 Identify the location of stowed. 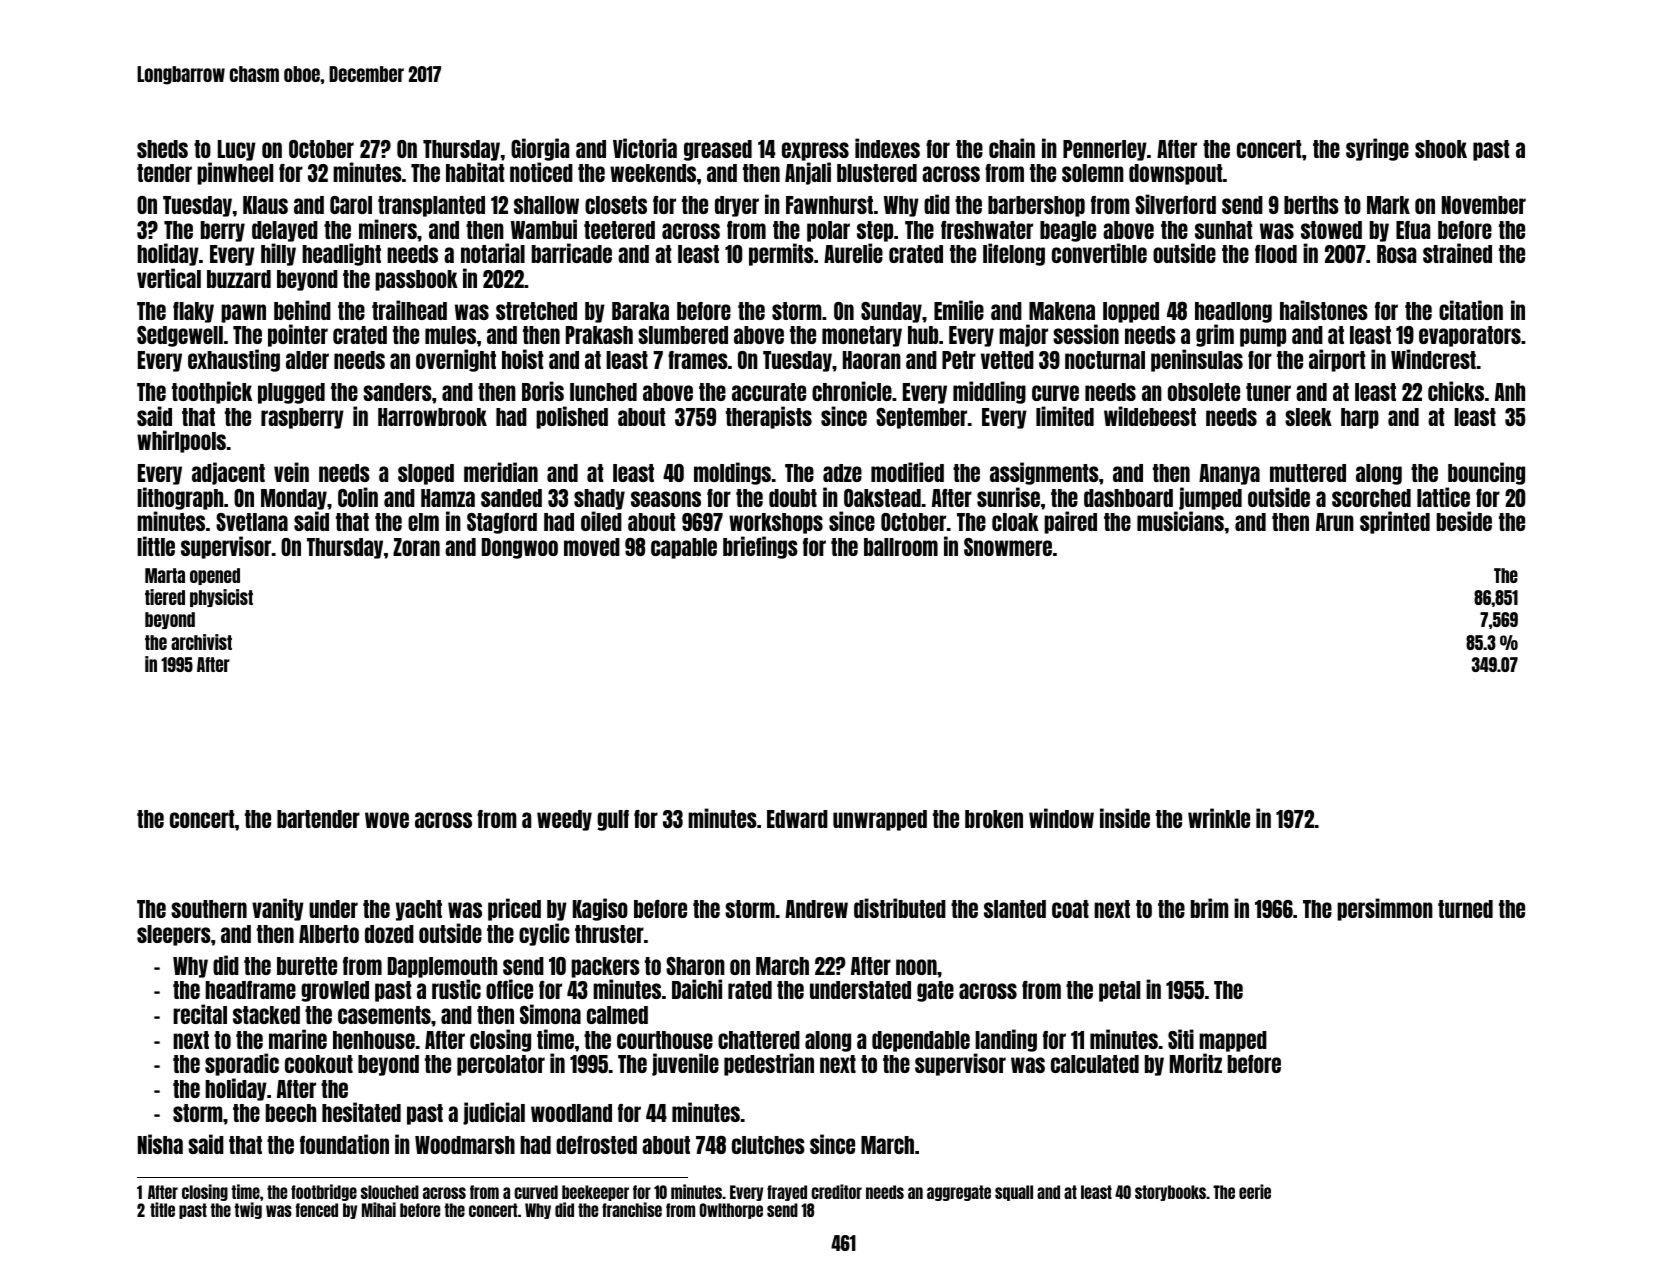
(1331, 230).
